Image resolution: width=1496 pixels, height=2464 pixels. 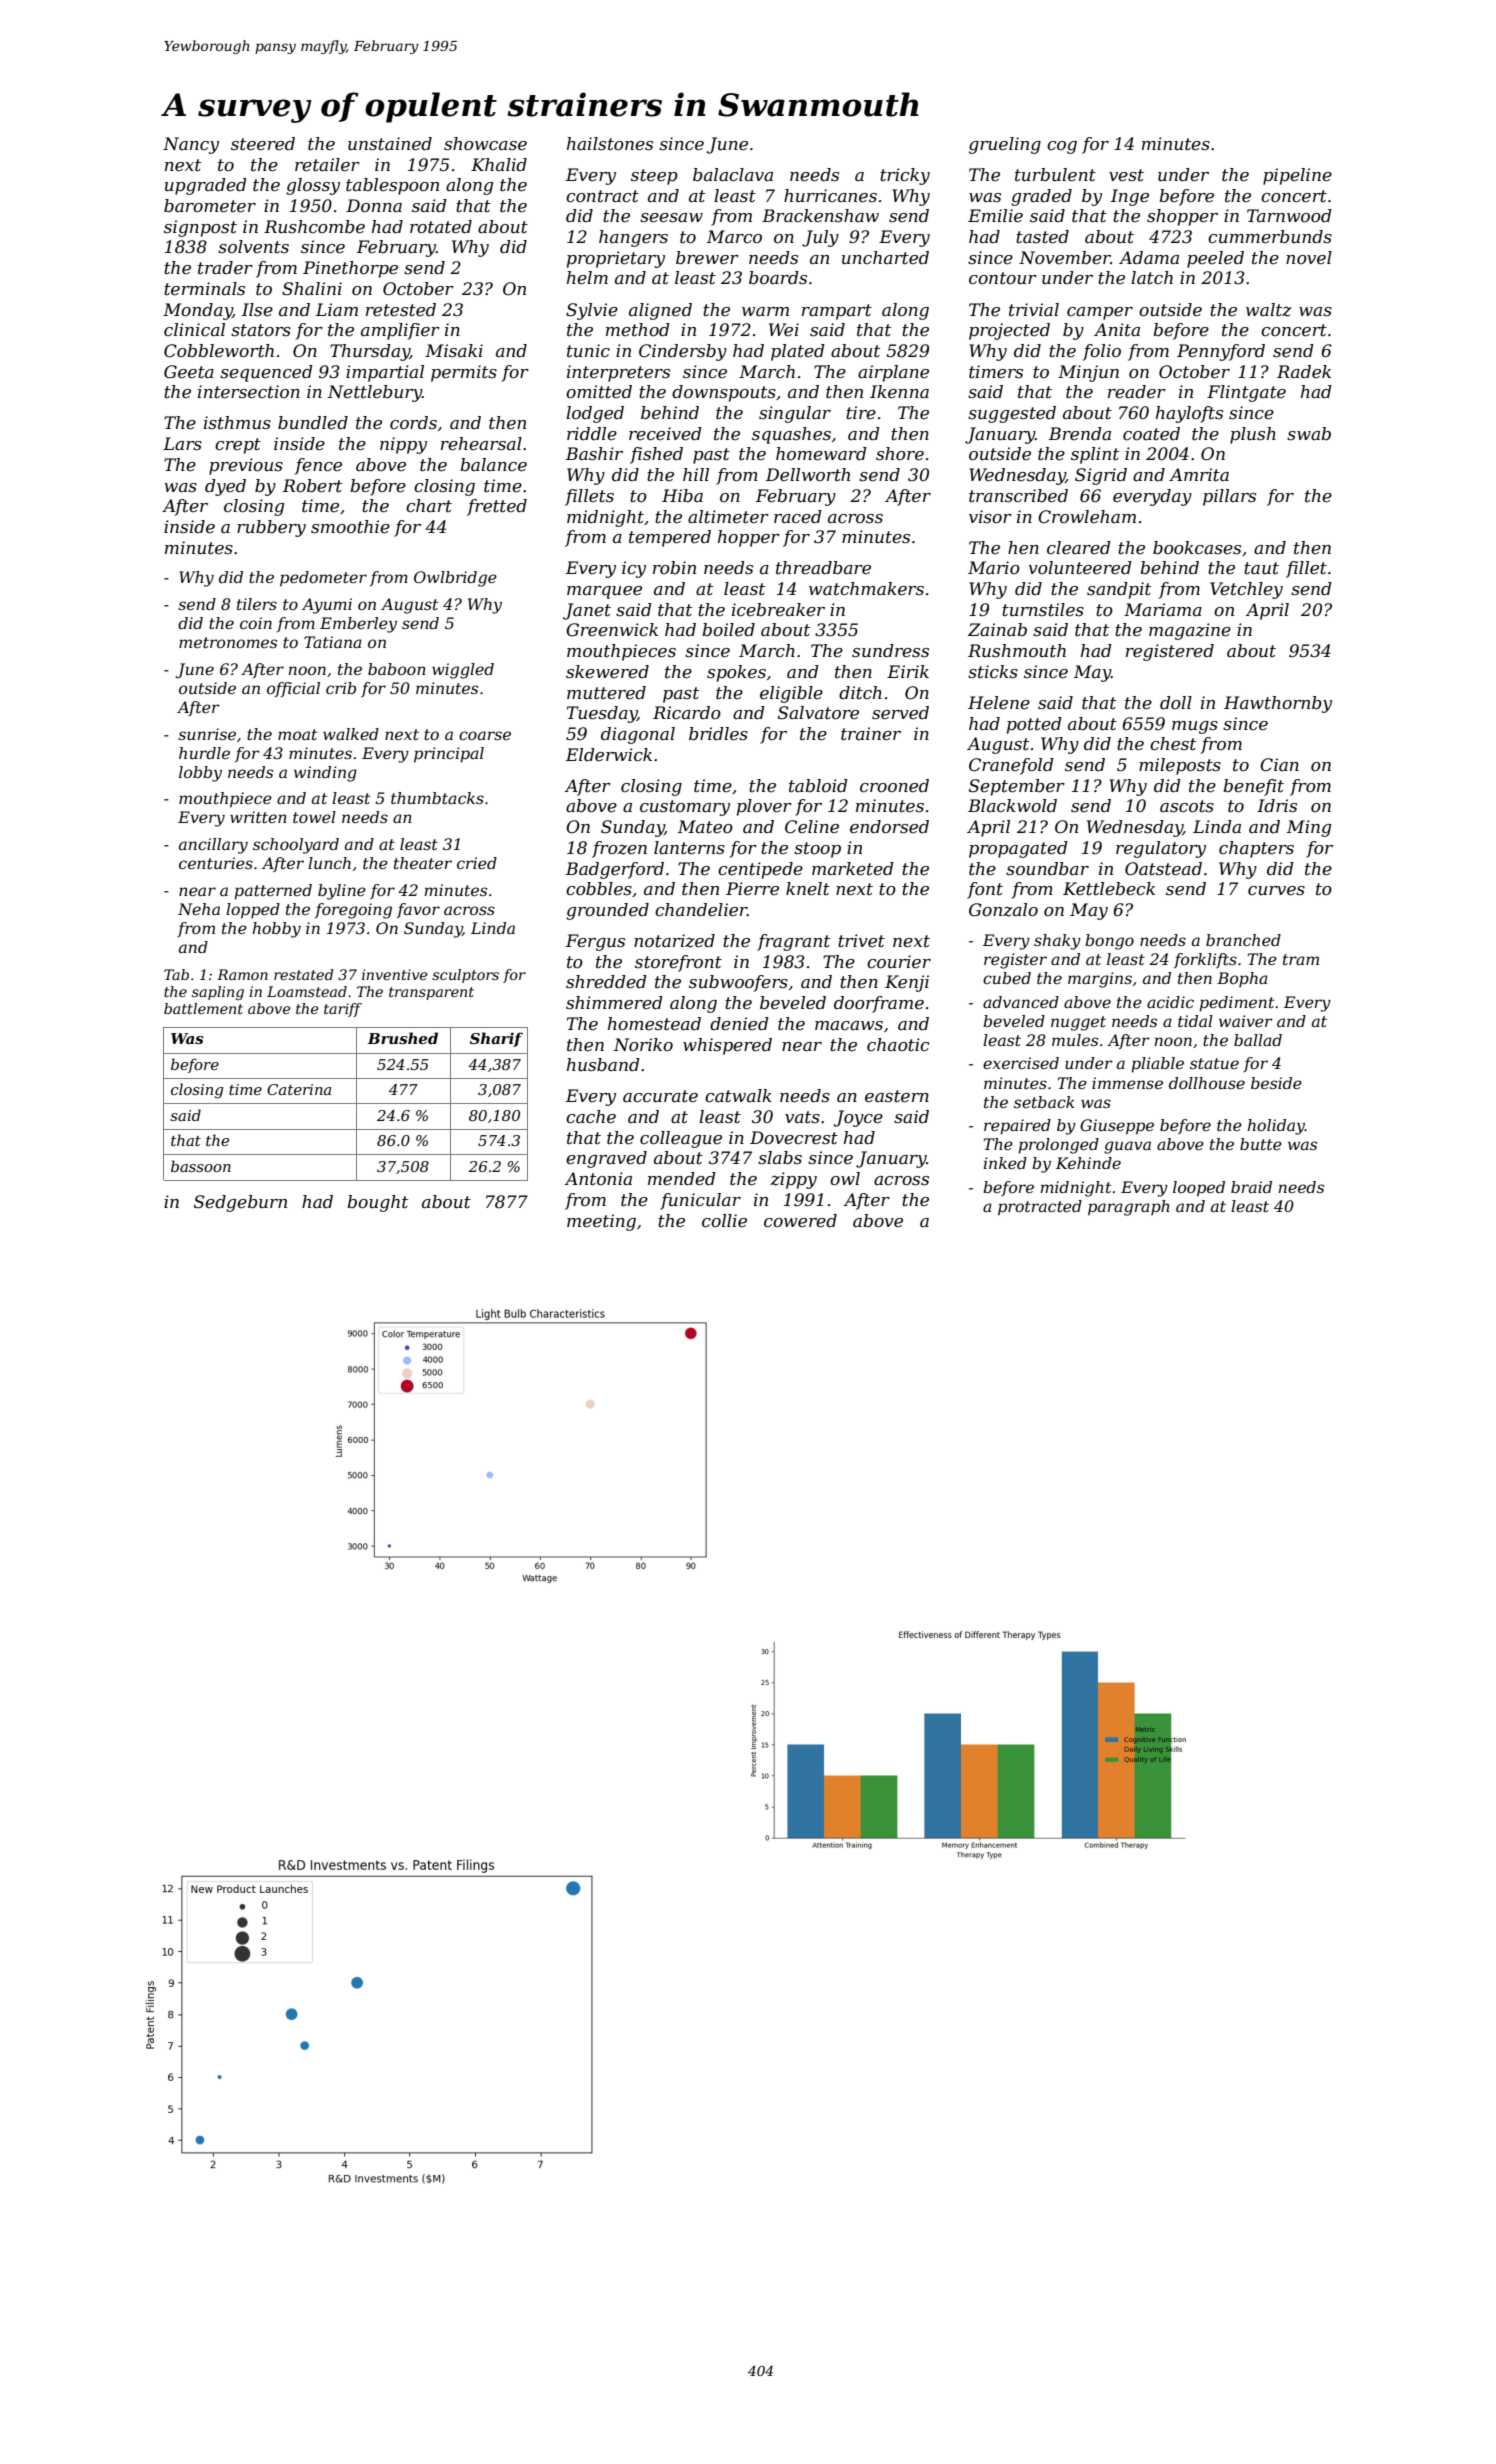 What do you see at coordinates (812, 826) in the screenshot?
I see `Celine` at bounding box center [812, 826].
